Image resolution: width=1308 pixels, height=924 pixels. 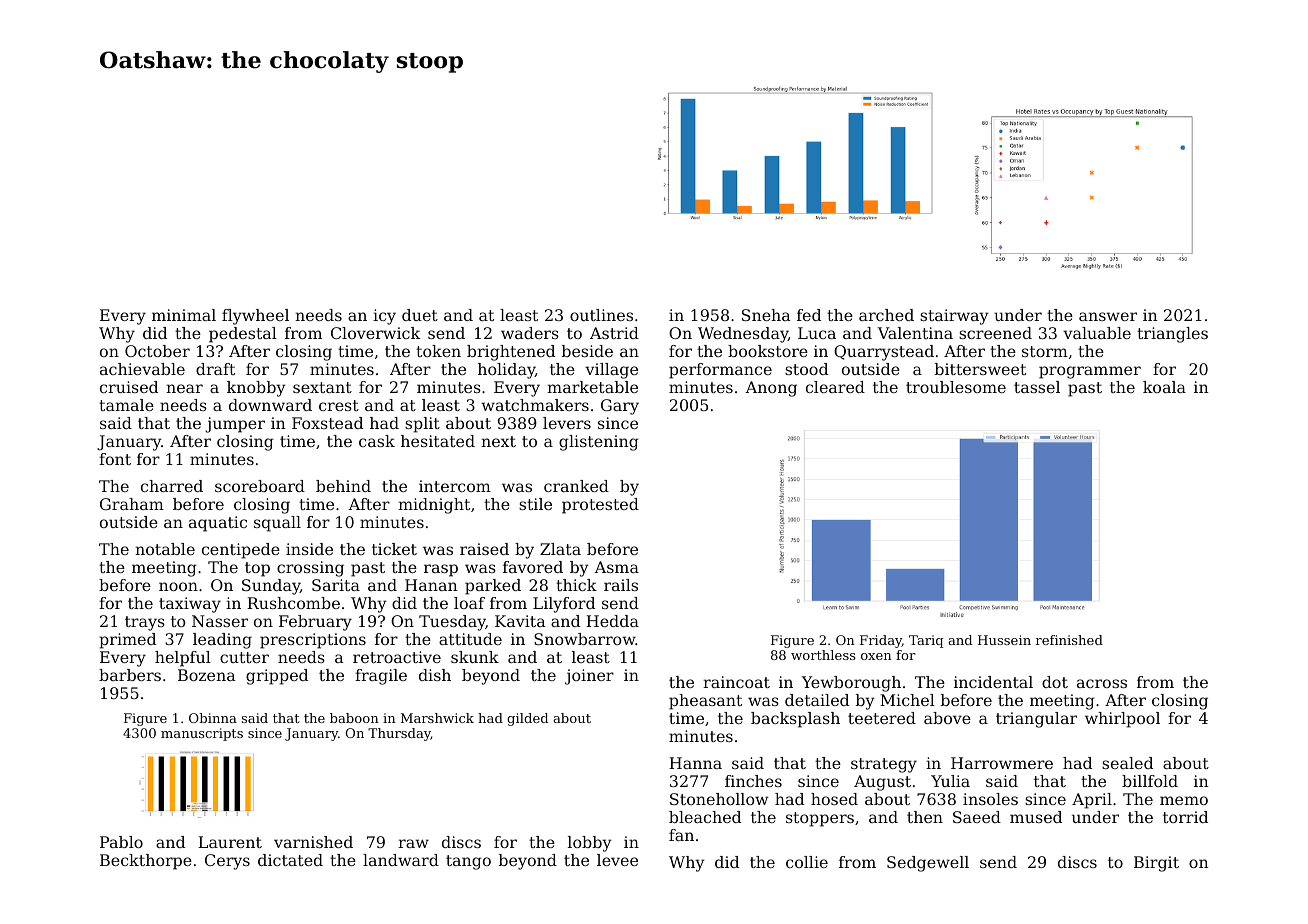 What do you see at coordinates (235, 425) in the page?
I see `jumper` at bounding box center [235, 425].
